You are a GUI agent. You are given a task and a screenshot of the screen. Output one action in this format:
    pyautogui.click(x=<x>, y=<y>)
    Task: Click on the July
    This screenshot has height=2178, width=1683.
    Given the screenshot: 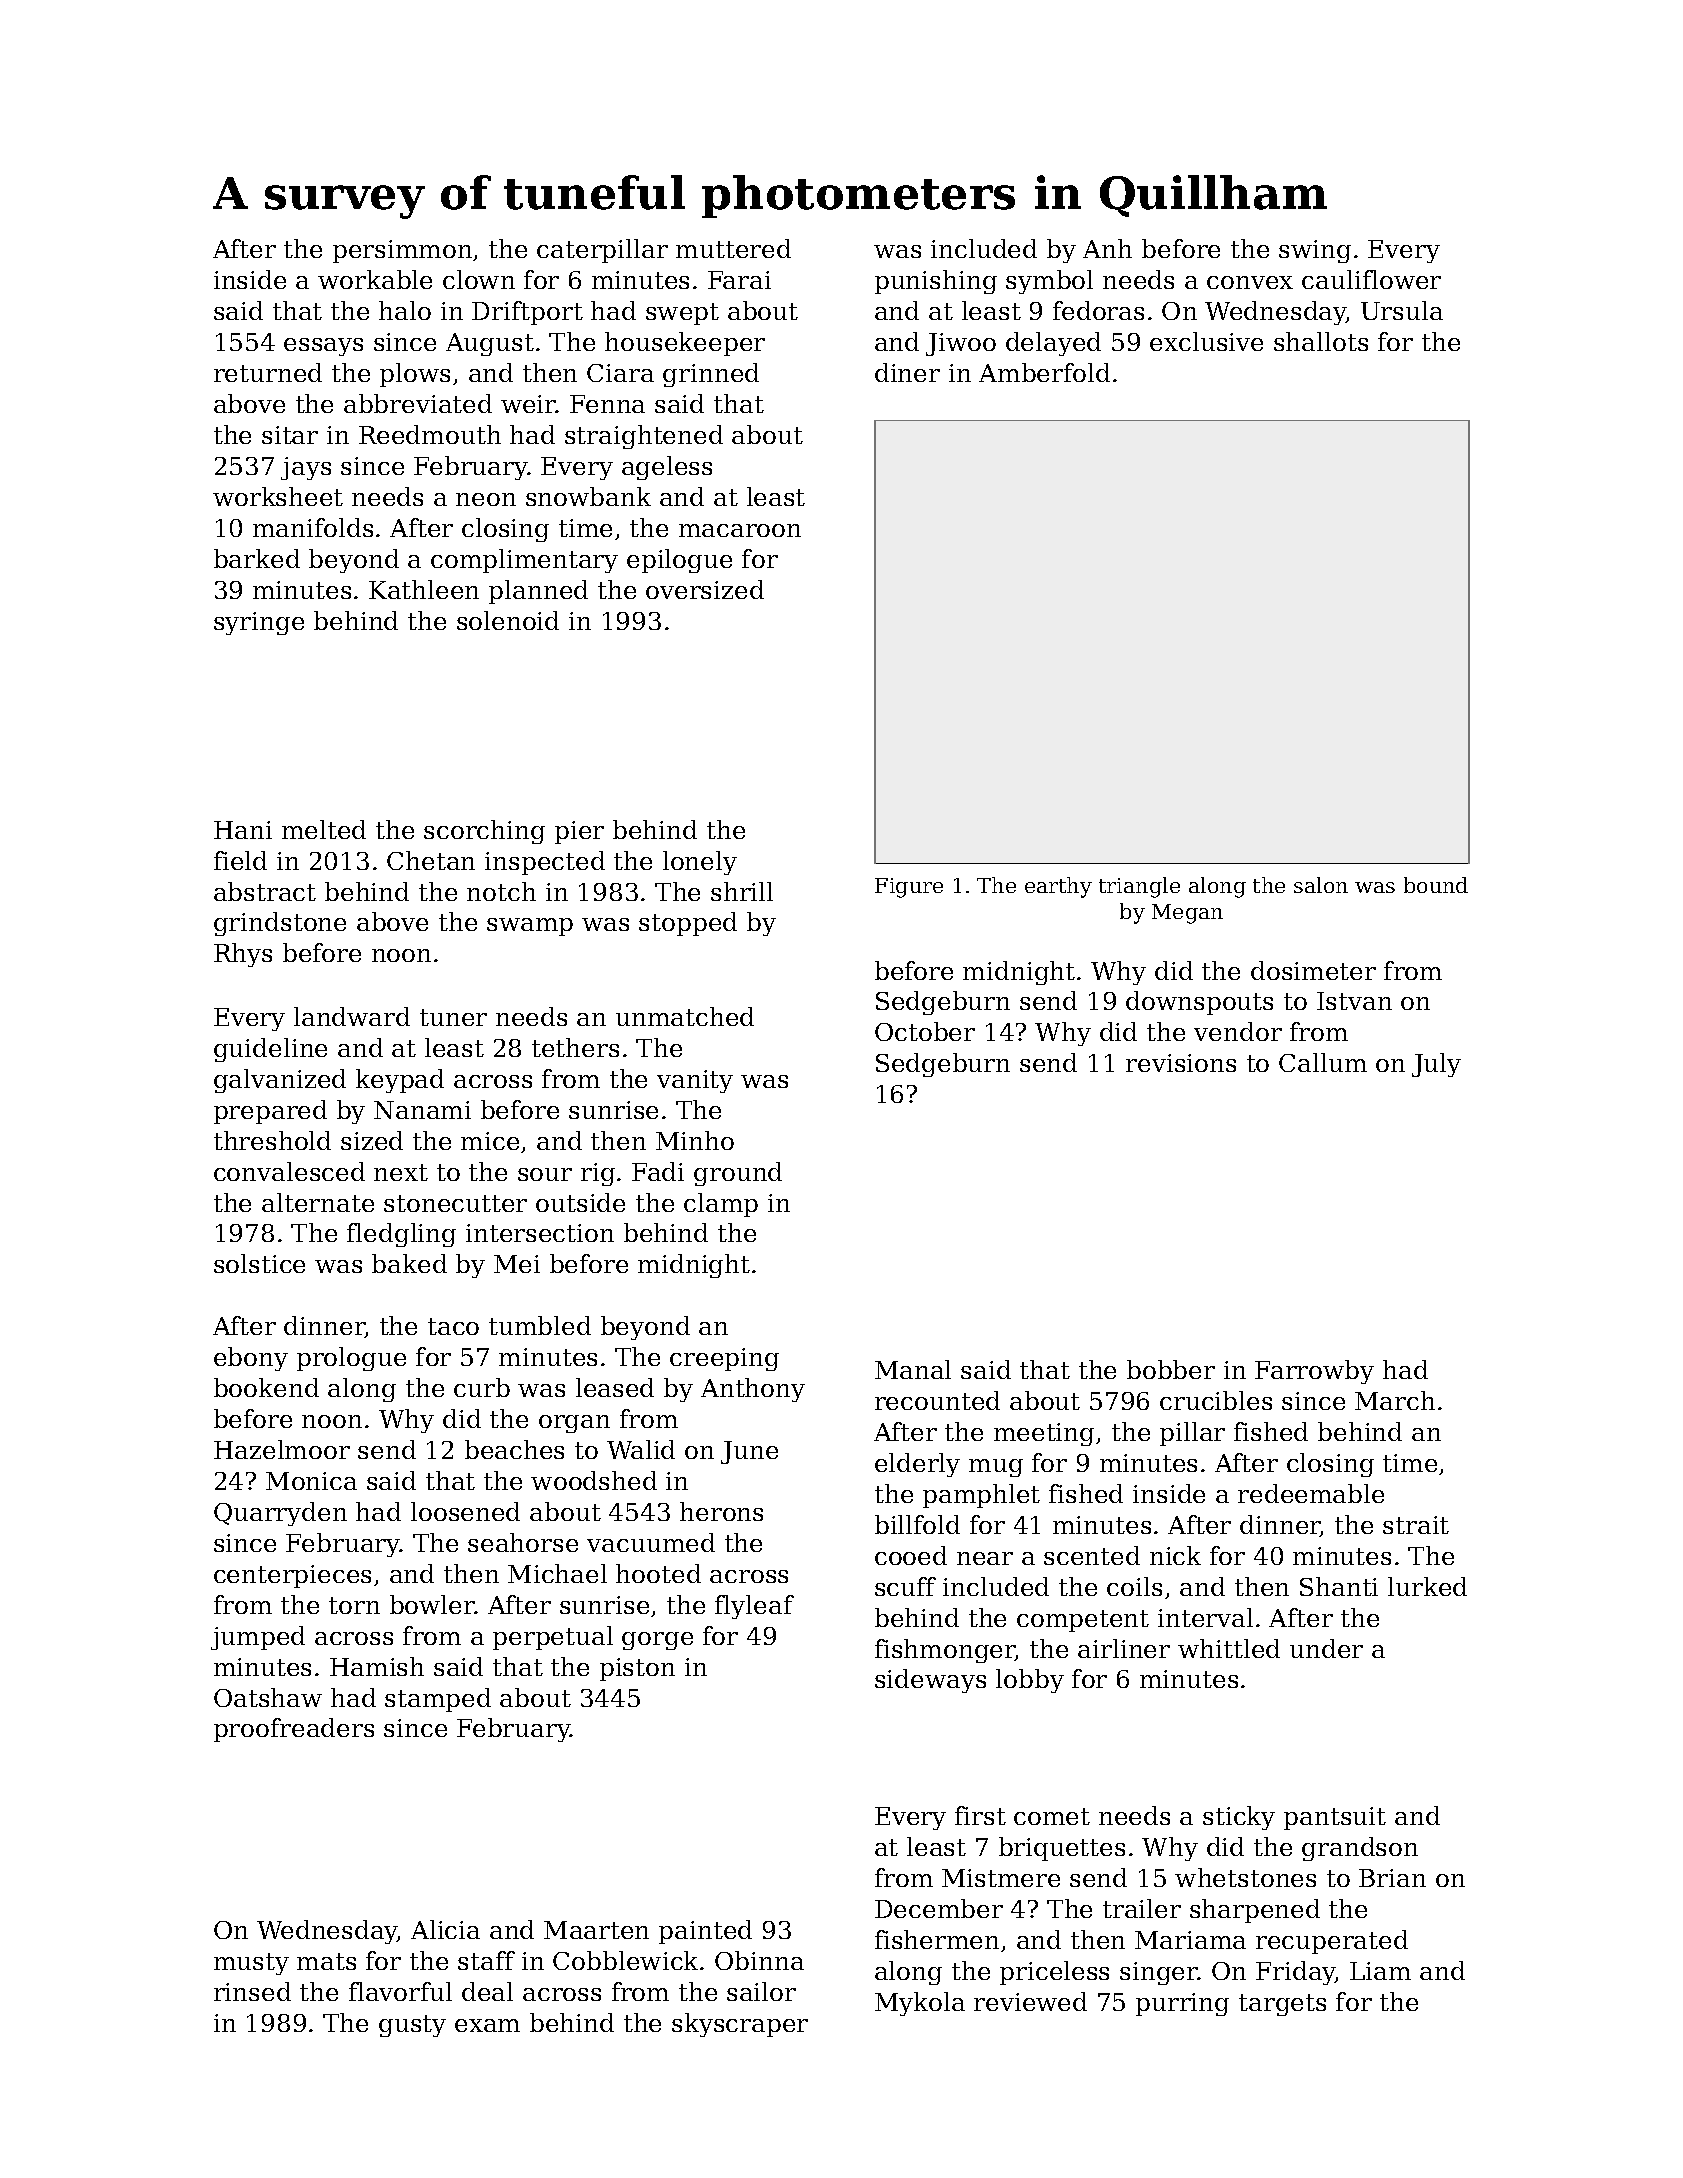 What is the action you would take?
    pyautogui.click(x=1436, y=1065)
